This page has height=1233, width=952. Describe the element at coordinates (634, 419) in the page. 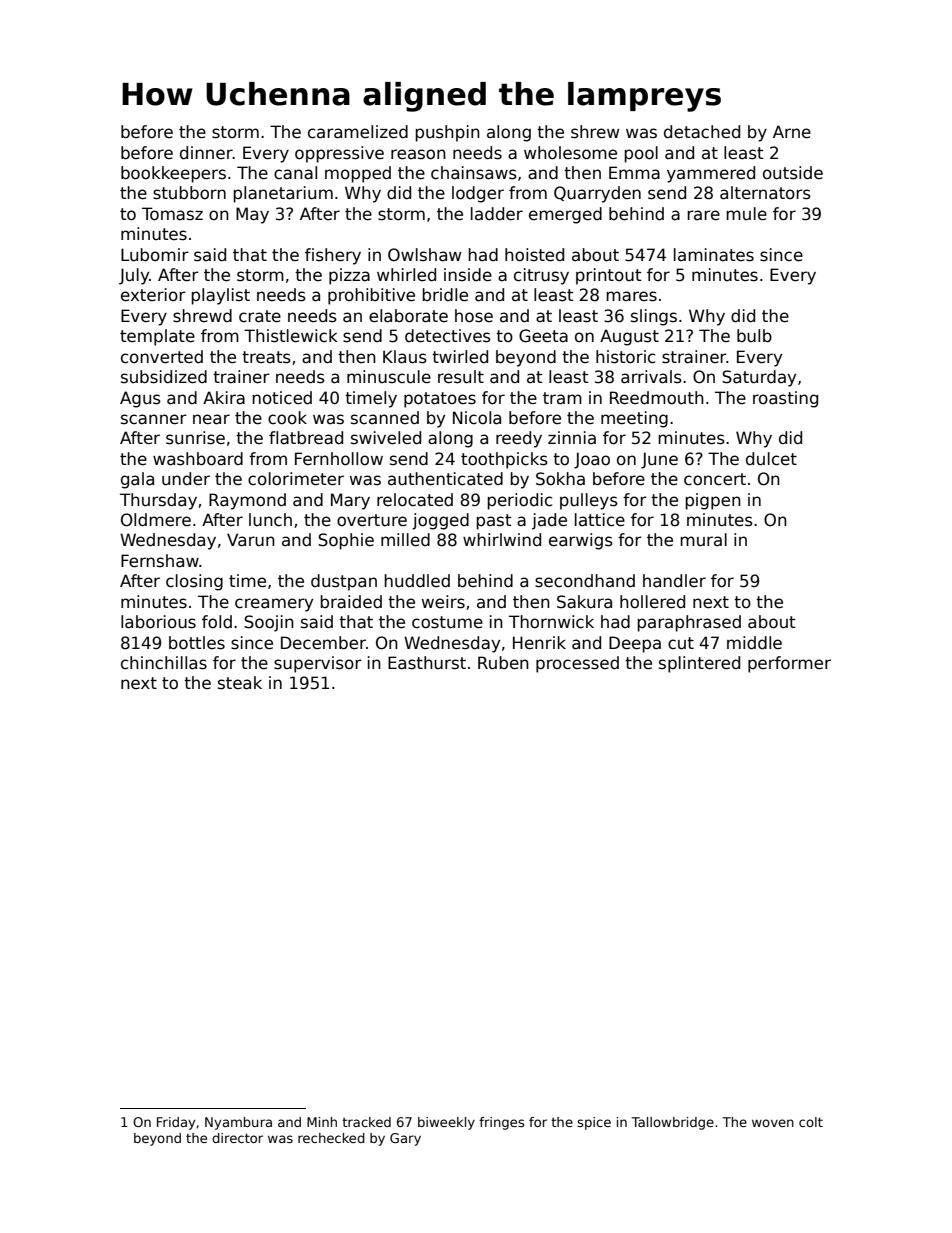

I see `meeting` at that location.
